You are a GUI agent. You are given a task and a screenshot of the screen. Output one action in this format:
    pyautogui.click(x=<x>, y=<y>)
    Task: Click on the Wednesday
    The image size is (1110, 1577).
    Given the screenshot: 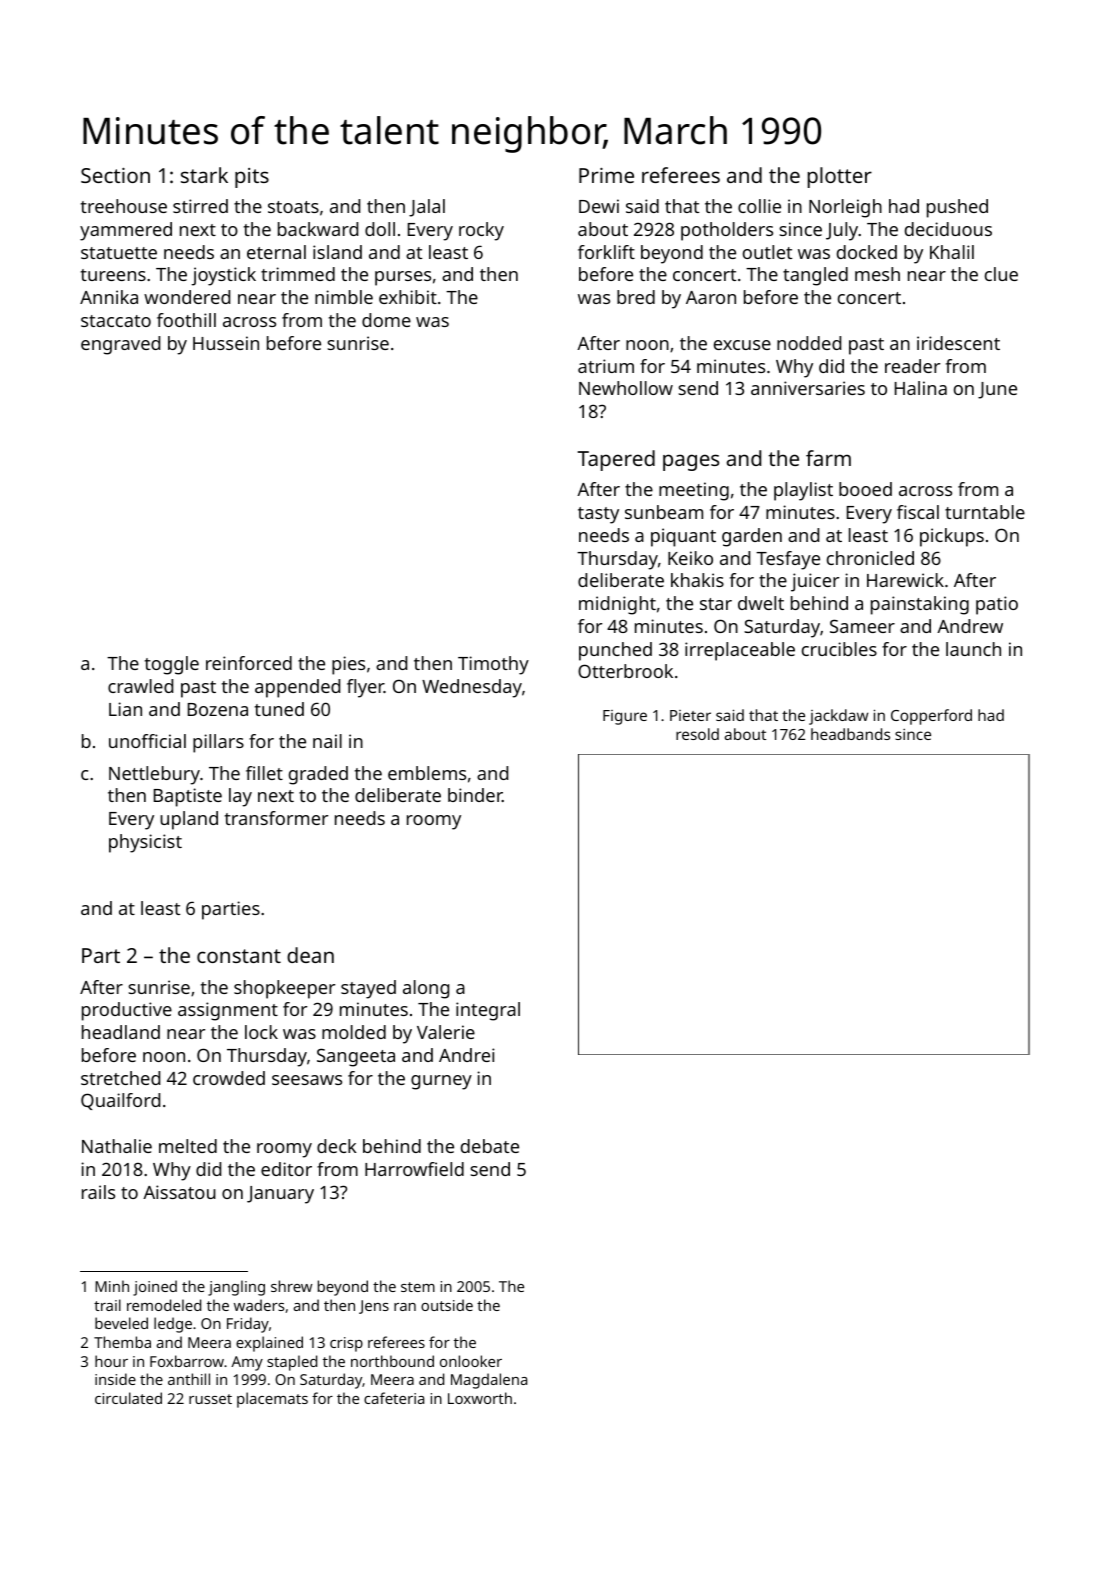 What is the action you would take?
    pyautogui.click(x=472, y=688)
